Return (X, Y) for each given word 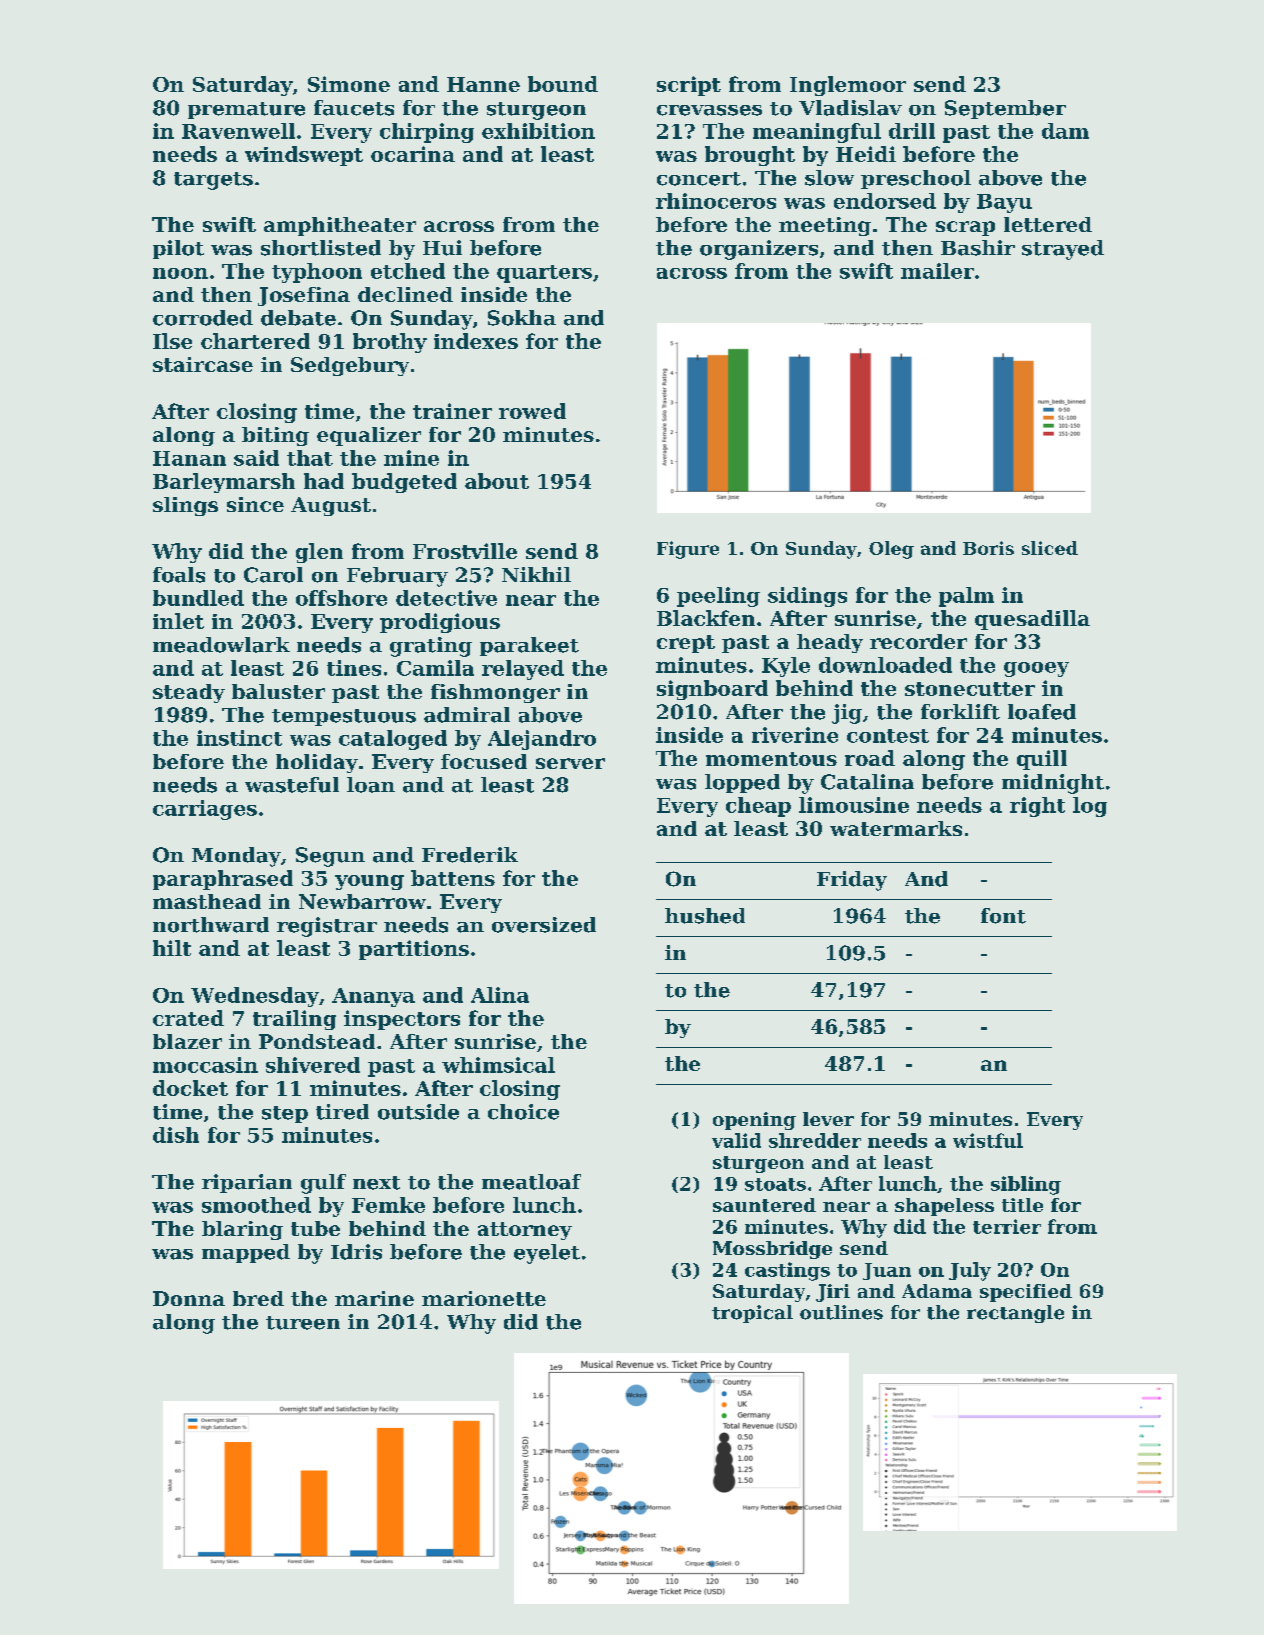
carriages (205, 810)
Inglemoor (848, 86)
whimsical (498, 1065)
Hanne (483, 84)
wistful (988, 1140)
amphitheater (340, 226)
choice (523, 1112)
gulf (323, 1184)
